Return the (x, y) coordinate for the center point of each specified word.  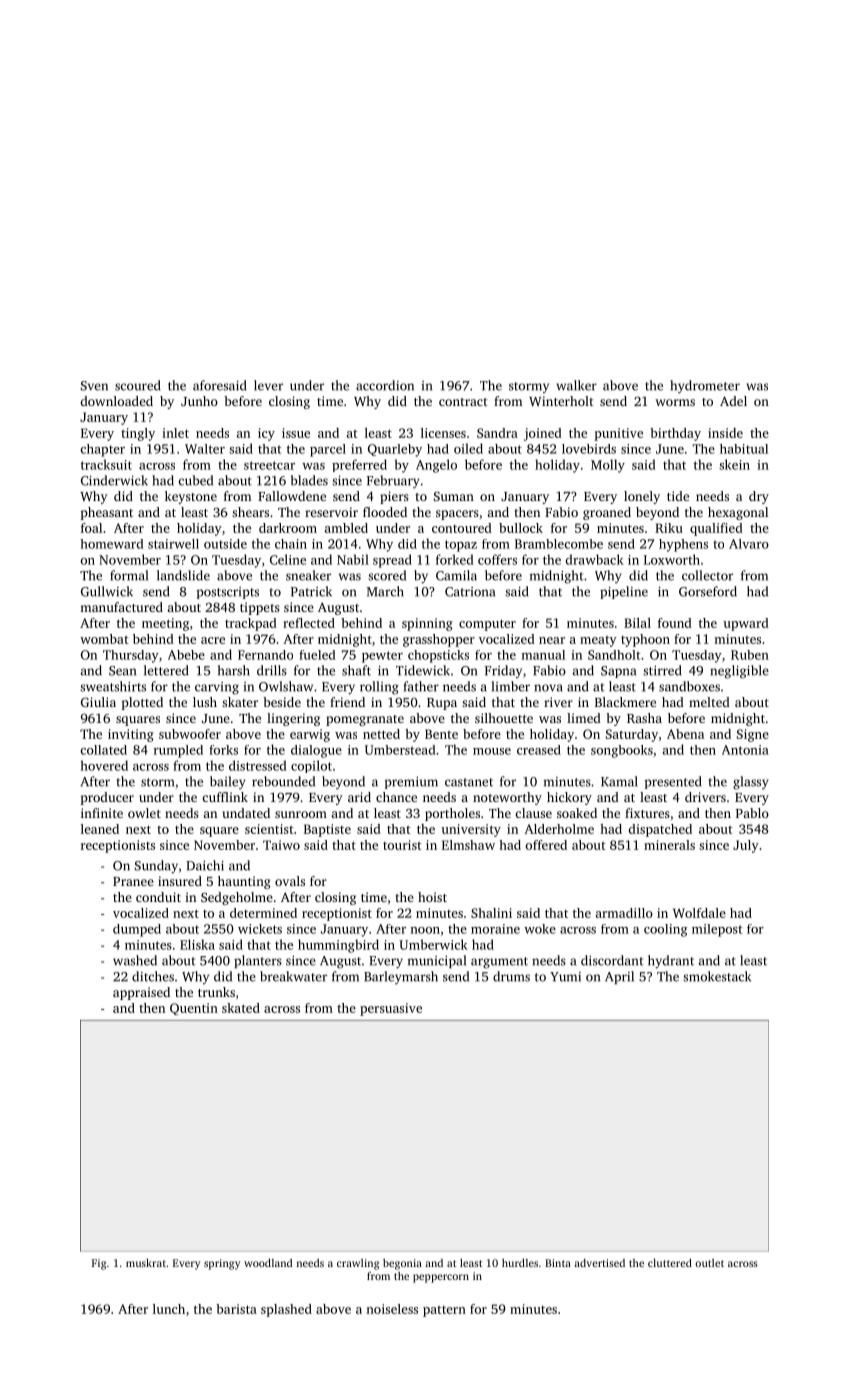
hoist (432, 897)
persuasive (391, 1009)
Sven (94, 386)
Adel (733, 401)
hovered (104, 765)
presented (673, 782)
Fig (99, 1264)
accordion (385, 385)
